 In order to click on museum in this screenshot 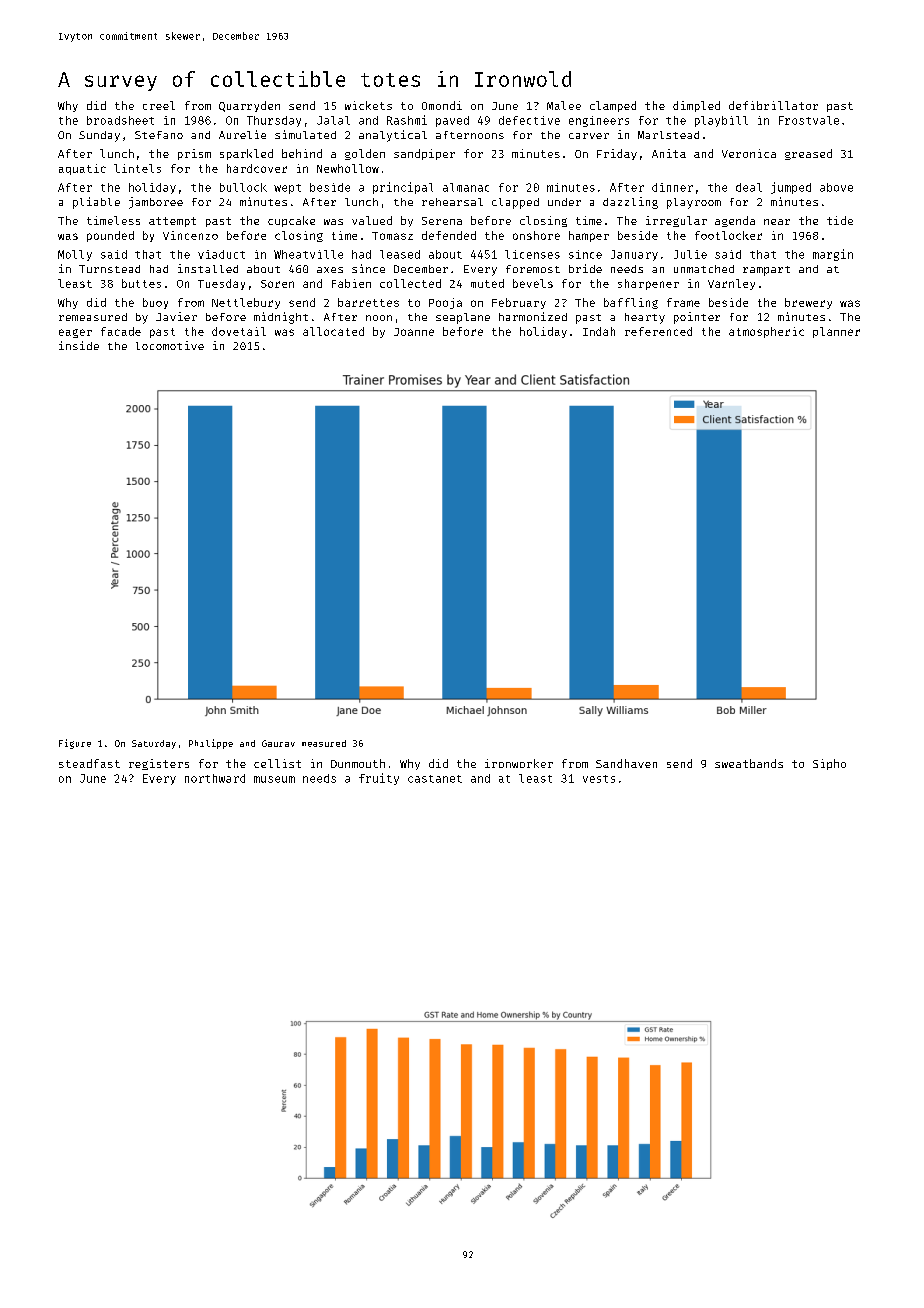, I will do `click(274, 779)`.
